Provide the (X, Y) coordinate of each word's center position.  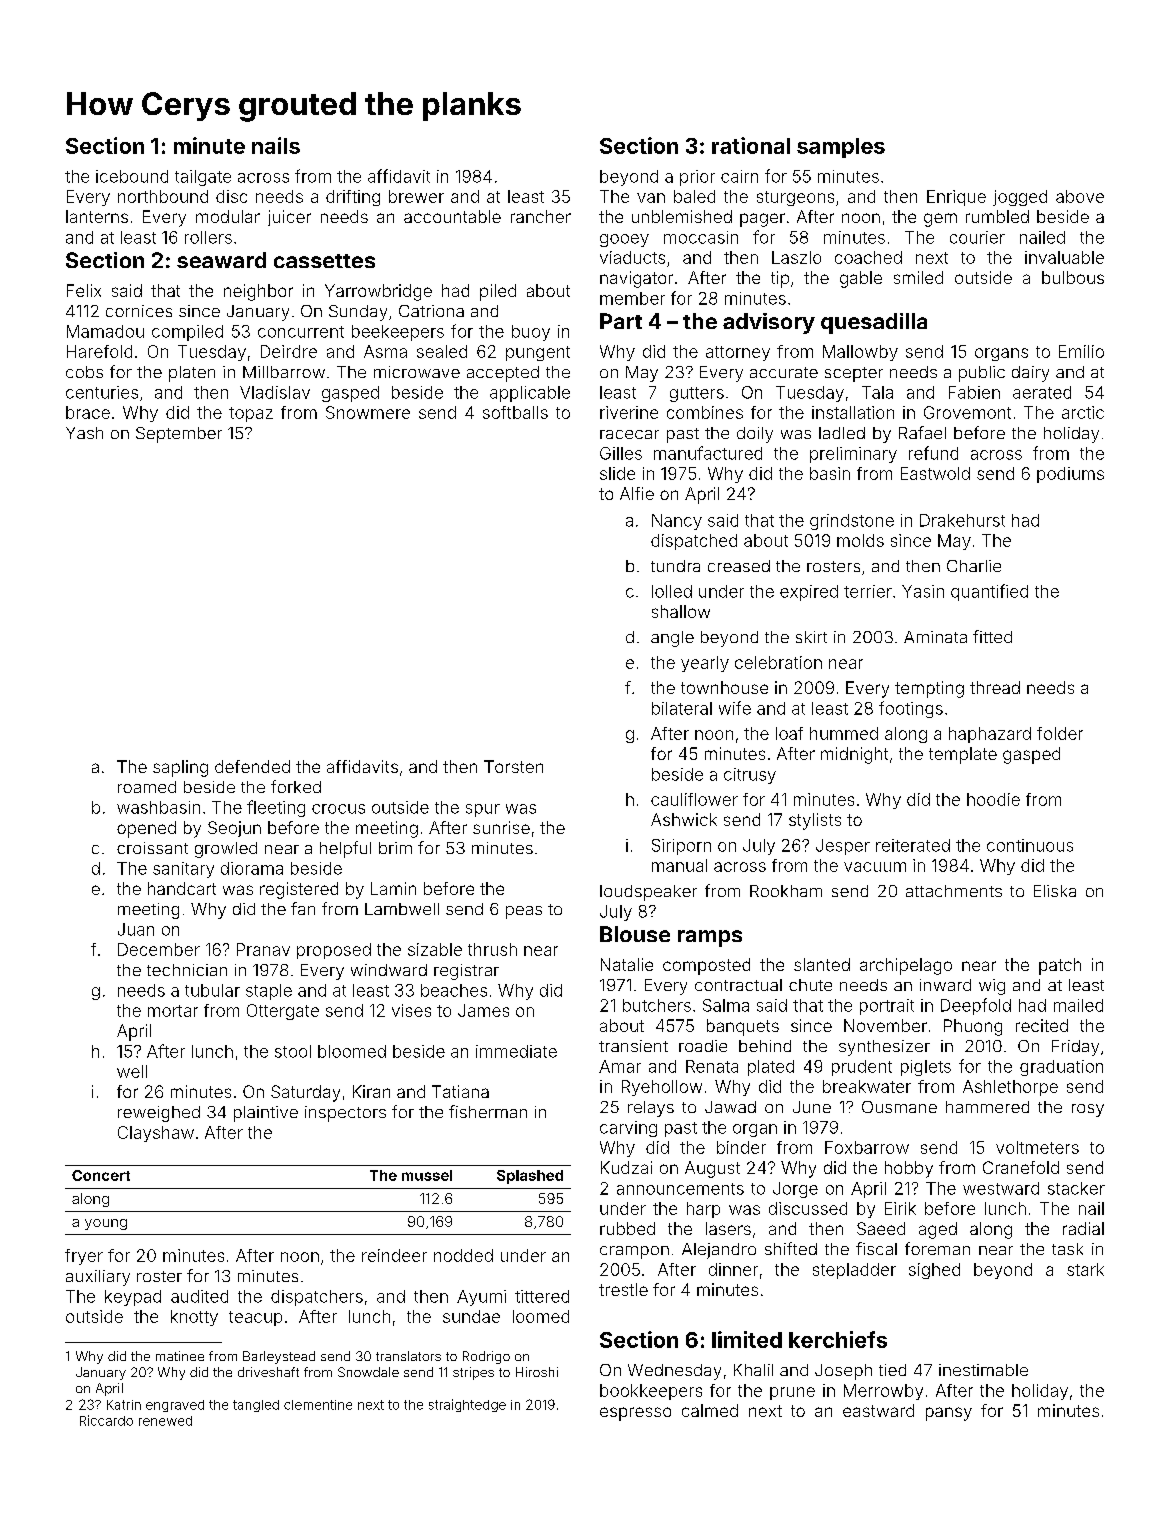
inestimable (983, 1370)
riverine (629, 412)
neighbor (258, 292)
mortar (173, 1011)
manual (679, 865)
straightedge (467, 1405)
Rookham (786, 891)
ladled (842, 433)
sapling (180, 768)
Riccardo (106, 1420)
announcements (680, 1189)
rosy (1088, 1110)
